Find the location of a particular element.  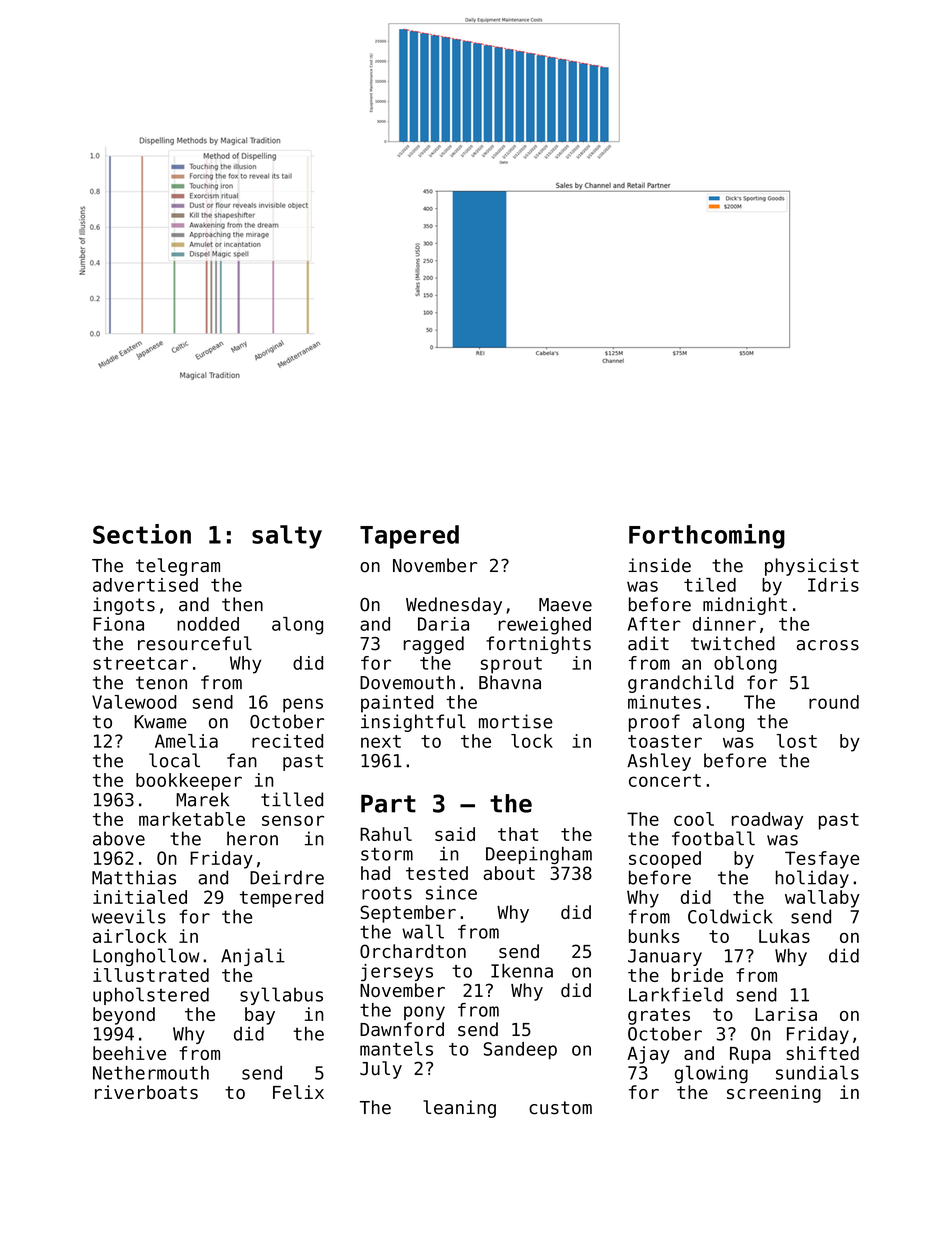

salty is located at coordinates (287, 537).
